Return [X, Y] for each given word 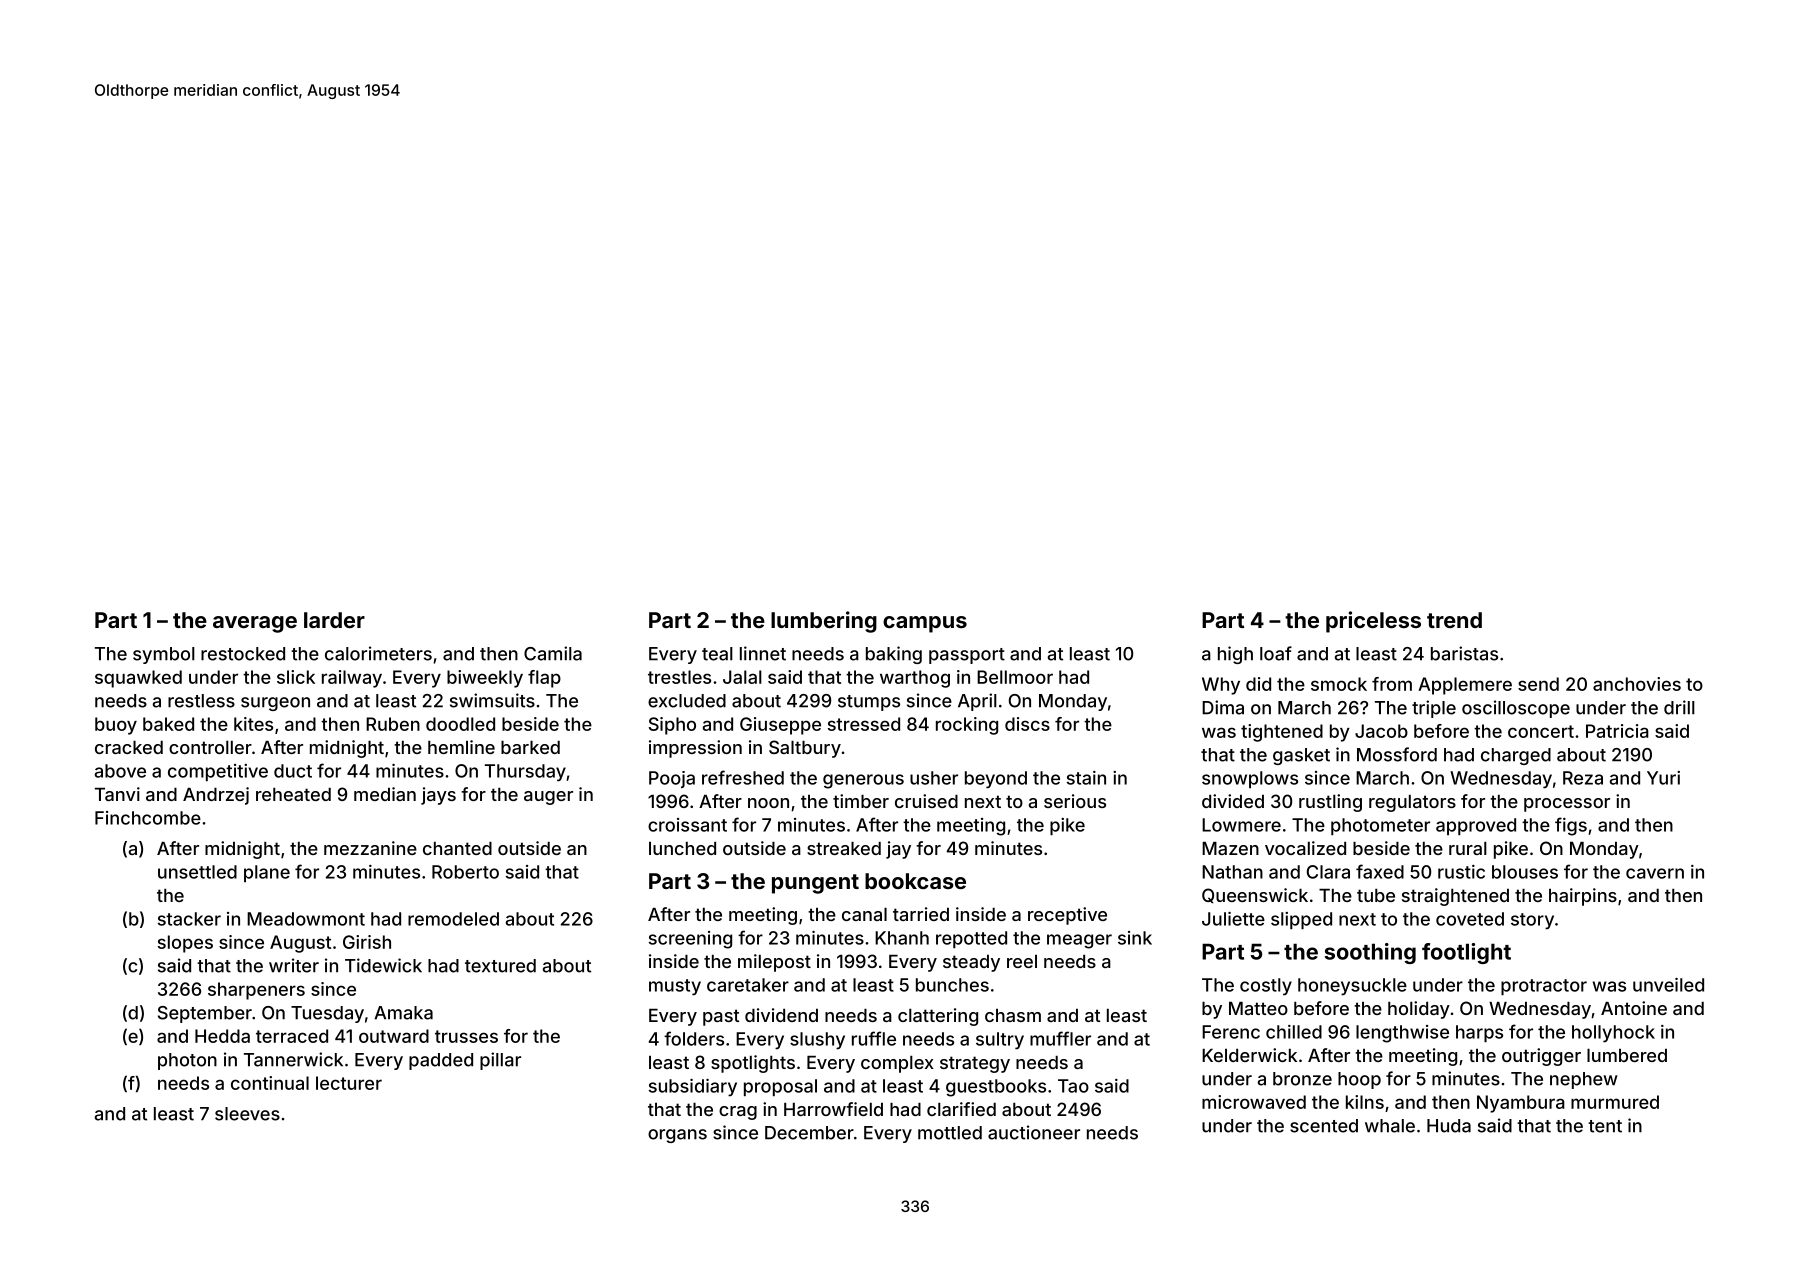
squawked [138, 679]
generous [863, 781]
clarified [961, 1109]
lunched [682, 848]
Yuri [1663, 778]
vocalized [1305, 848]
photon [187, 1061]
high [1235, 655]
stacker [189, 919]
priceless [1373, 622]
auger [548, 798]
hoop [1359, 1080]
